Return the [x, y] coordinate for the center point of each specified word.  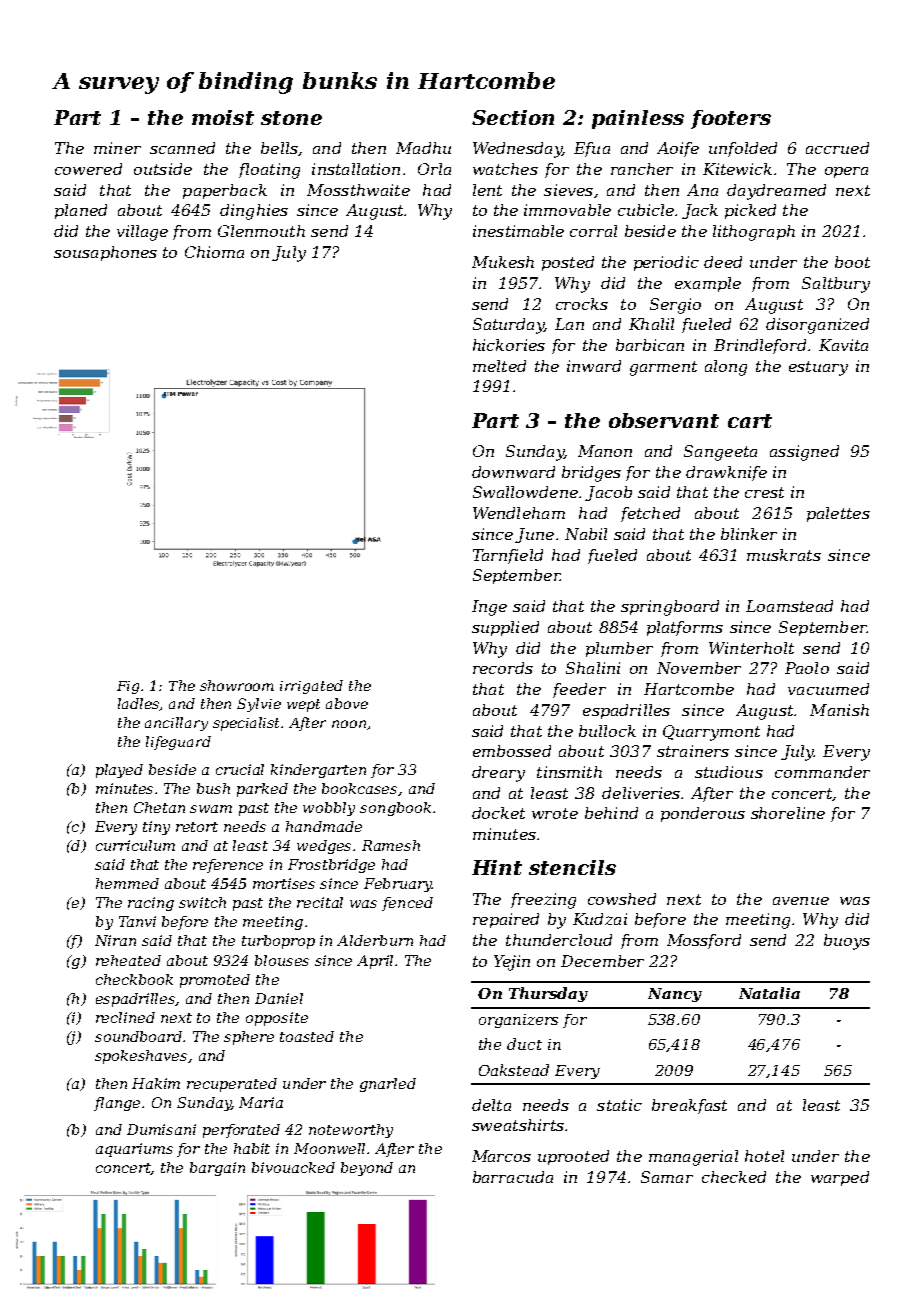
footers [731, 119]
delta [491, 1105]
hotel [764, 1156]
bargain [217, 1169]
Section [513, 117]
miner [117, 148]
